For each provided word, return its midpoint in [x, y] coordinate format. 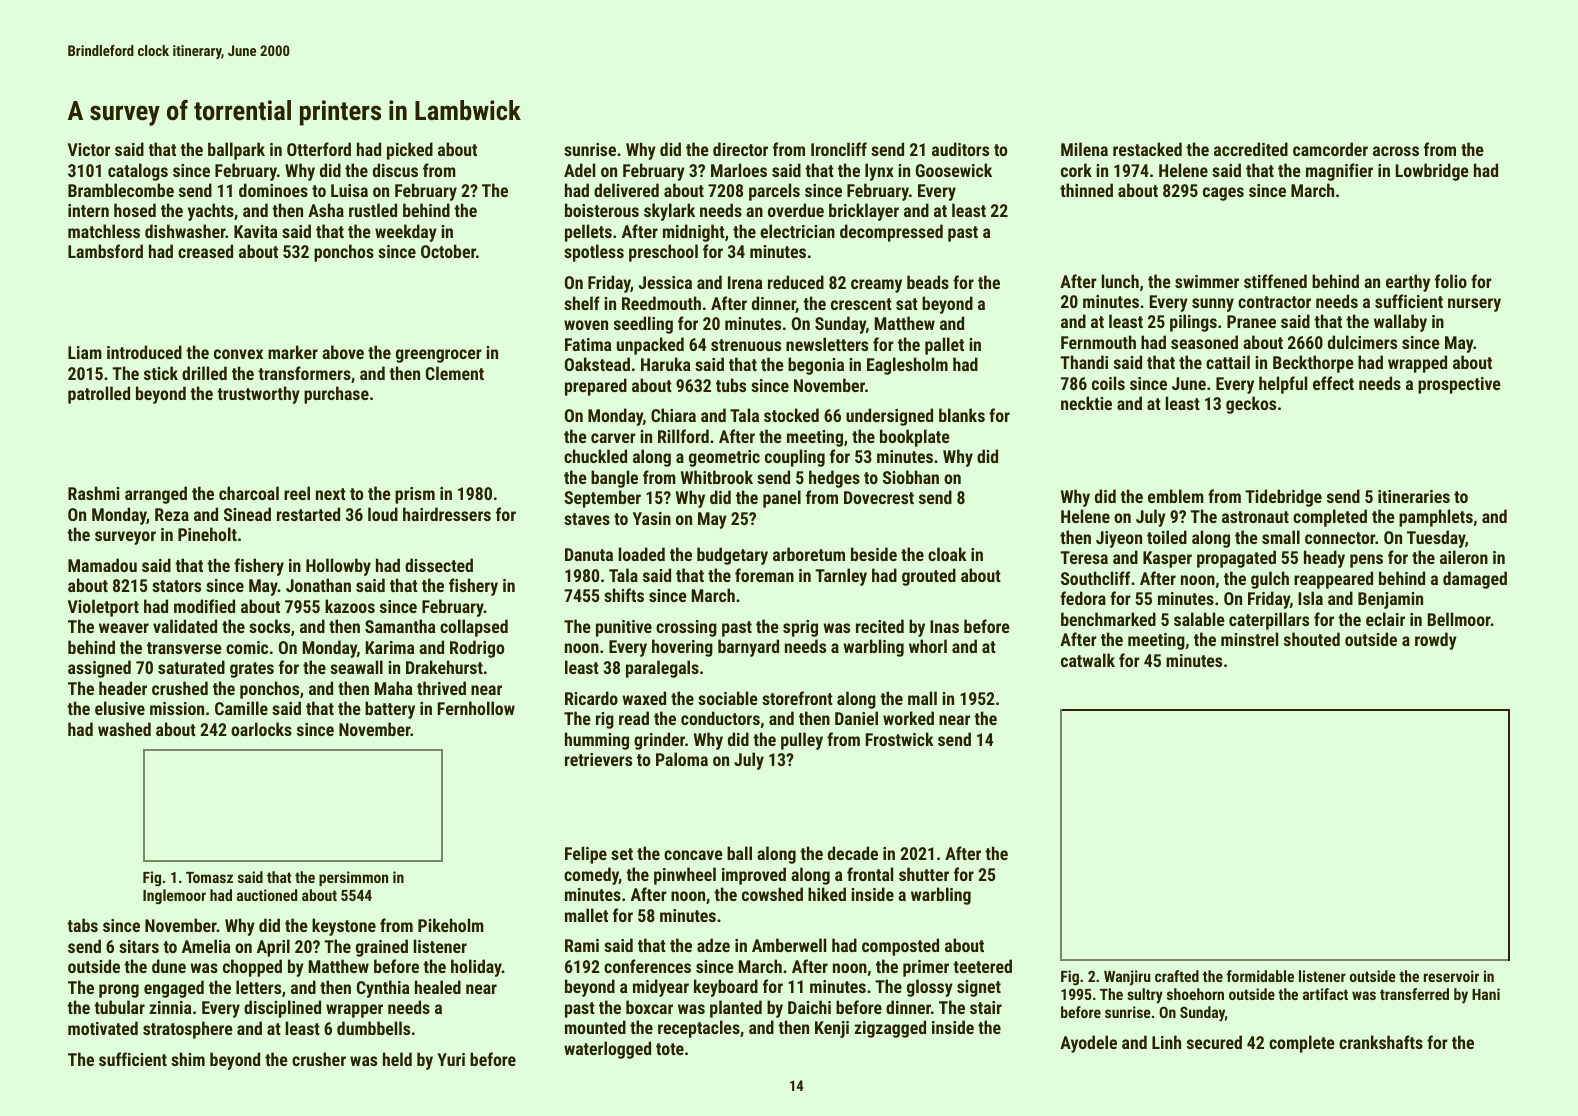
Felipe [586, 855]
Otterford [319, 149]
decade [853, 853]
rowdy [1436, 641]
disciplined [282, 1009]
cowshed [772, 894]
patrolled [99, 395]
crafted [1177, 976]
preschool [663, 253]
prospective [1459, 385]
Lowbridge [1432, 172]
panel [782, 499]
